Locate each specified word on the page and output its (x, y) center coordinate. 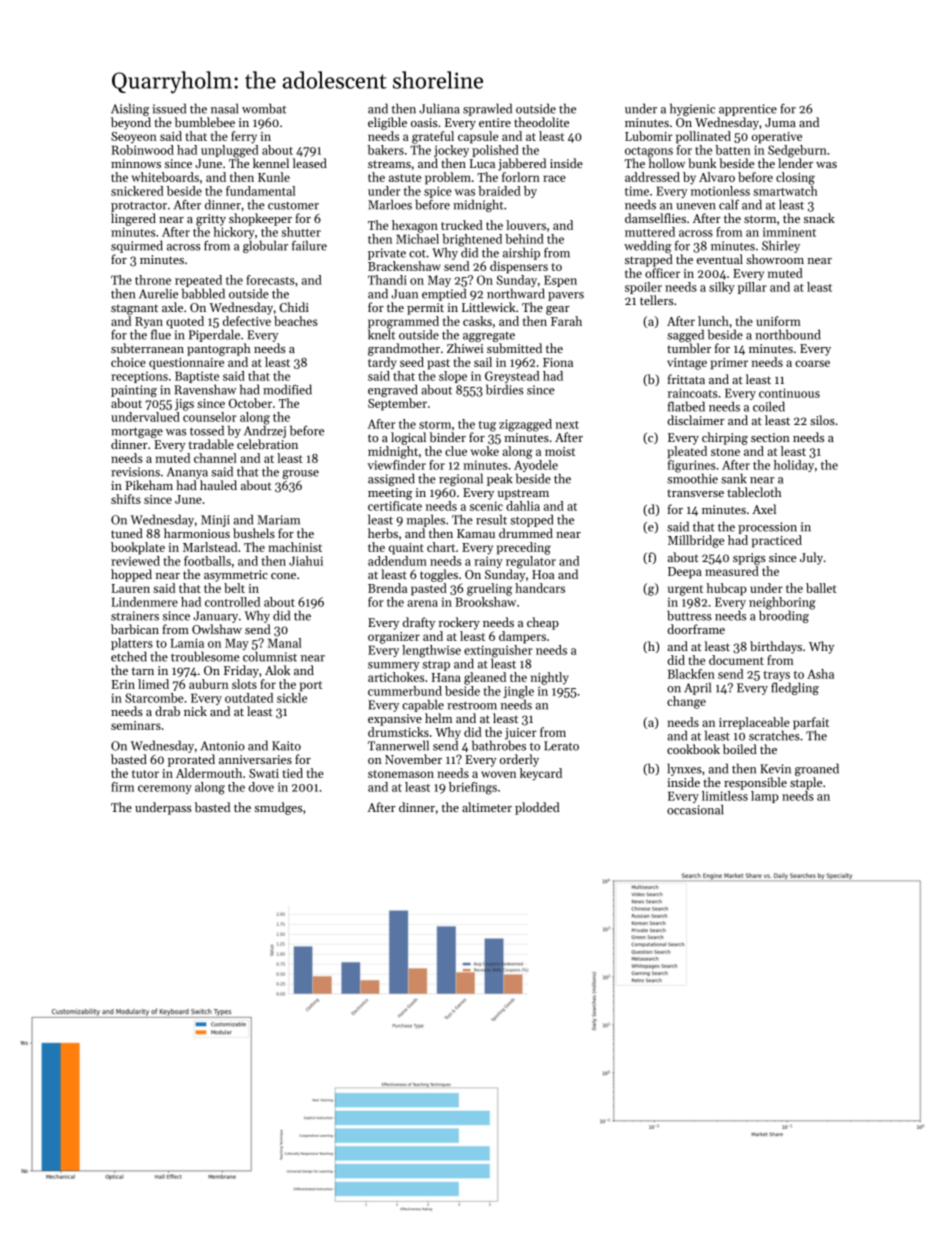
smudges (278, 808)
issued (169, 108)
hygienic (692, 109)
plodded (537, 808)
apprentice (748, 110)
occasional (695, 809)
